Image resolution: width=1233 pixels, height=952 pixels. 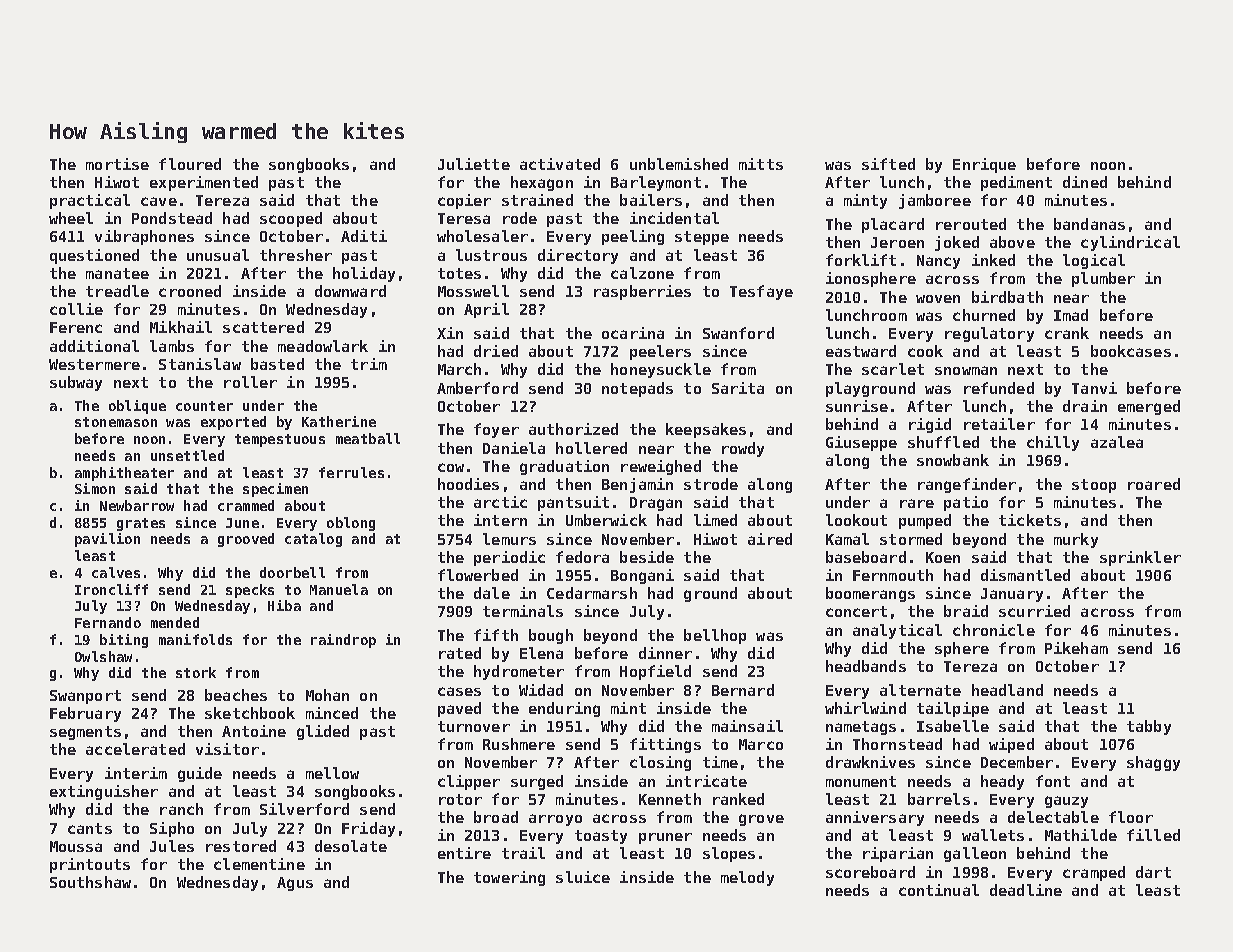 What do you see at coordinates (861, 260) in the document?
I see `forklift` at bounding box center [861, 260].
